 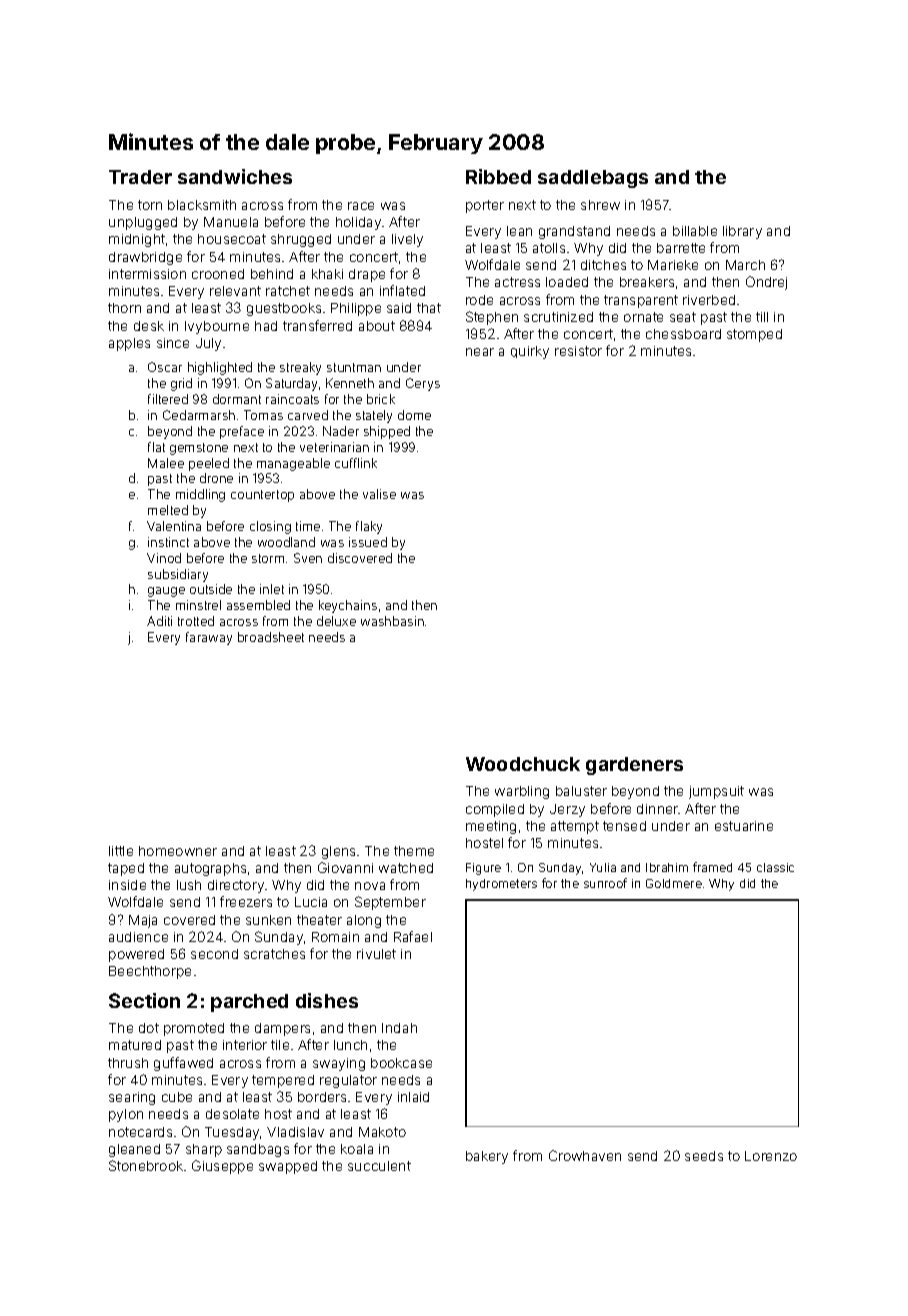 I want to click on highlighted, so click(x=220, y=368).
